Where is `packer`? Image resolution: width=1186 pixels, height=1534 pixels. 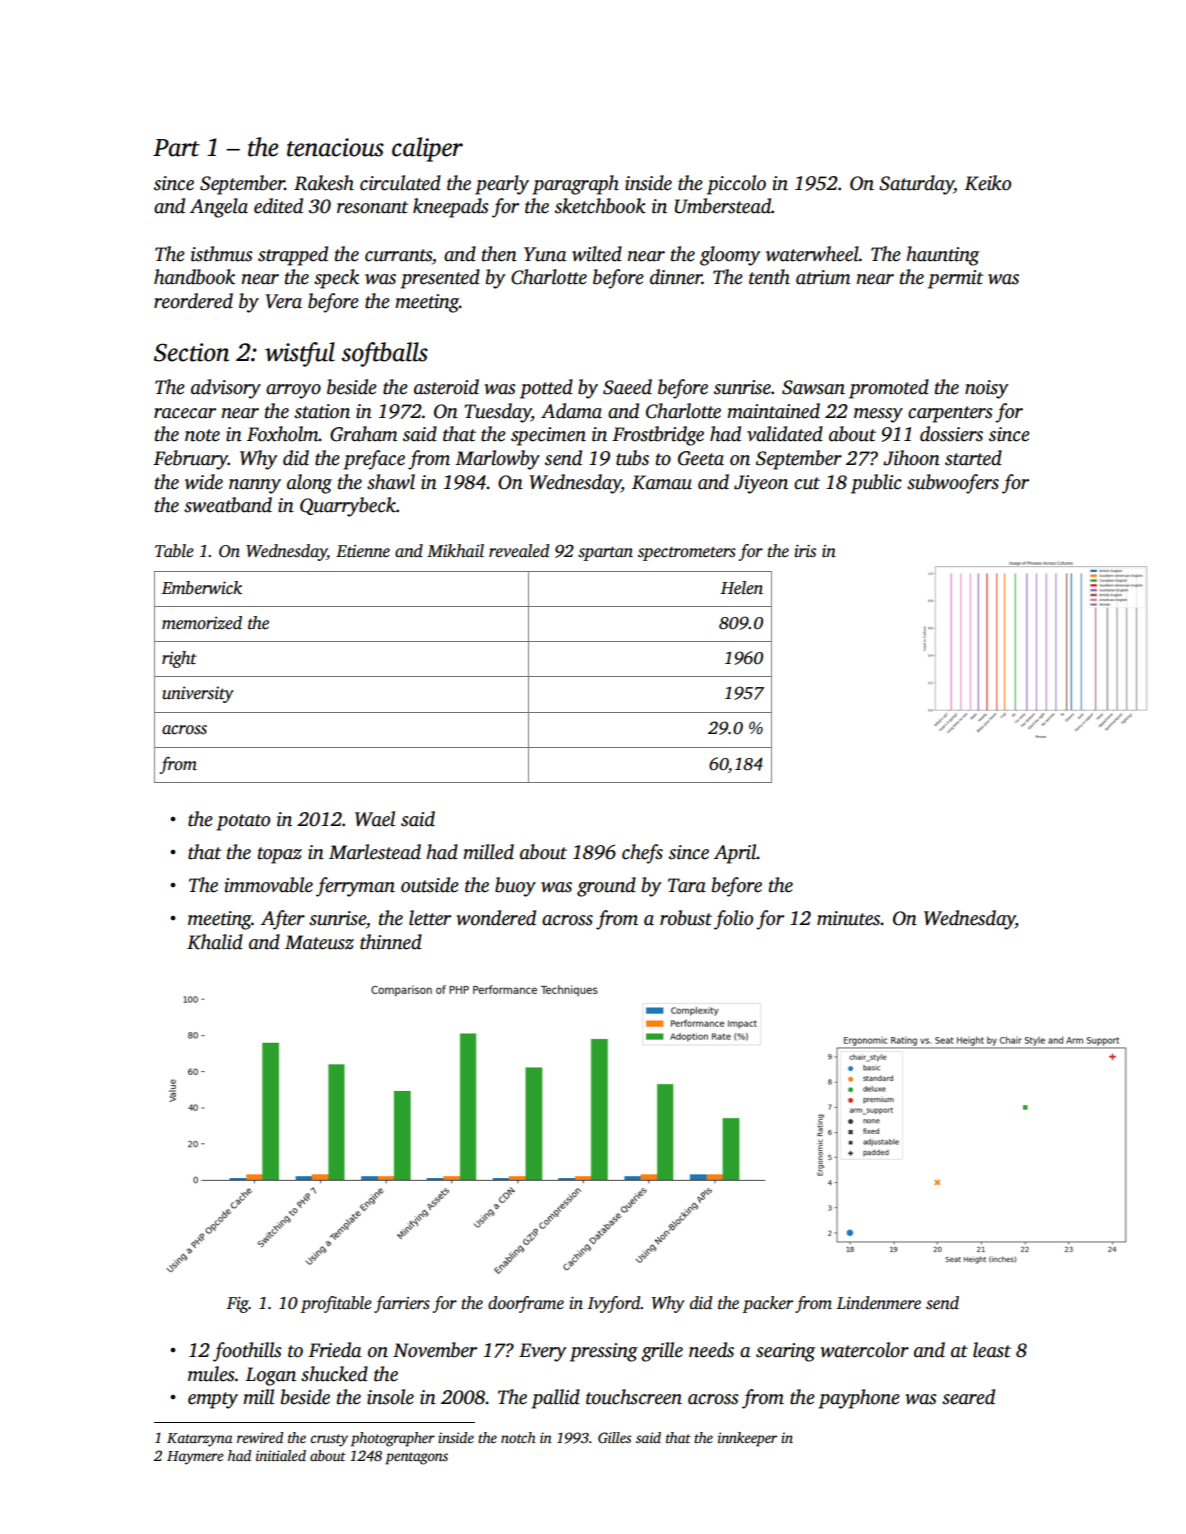 packer is located at coordinates (767, 1304).
